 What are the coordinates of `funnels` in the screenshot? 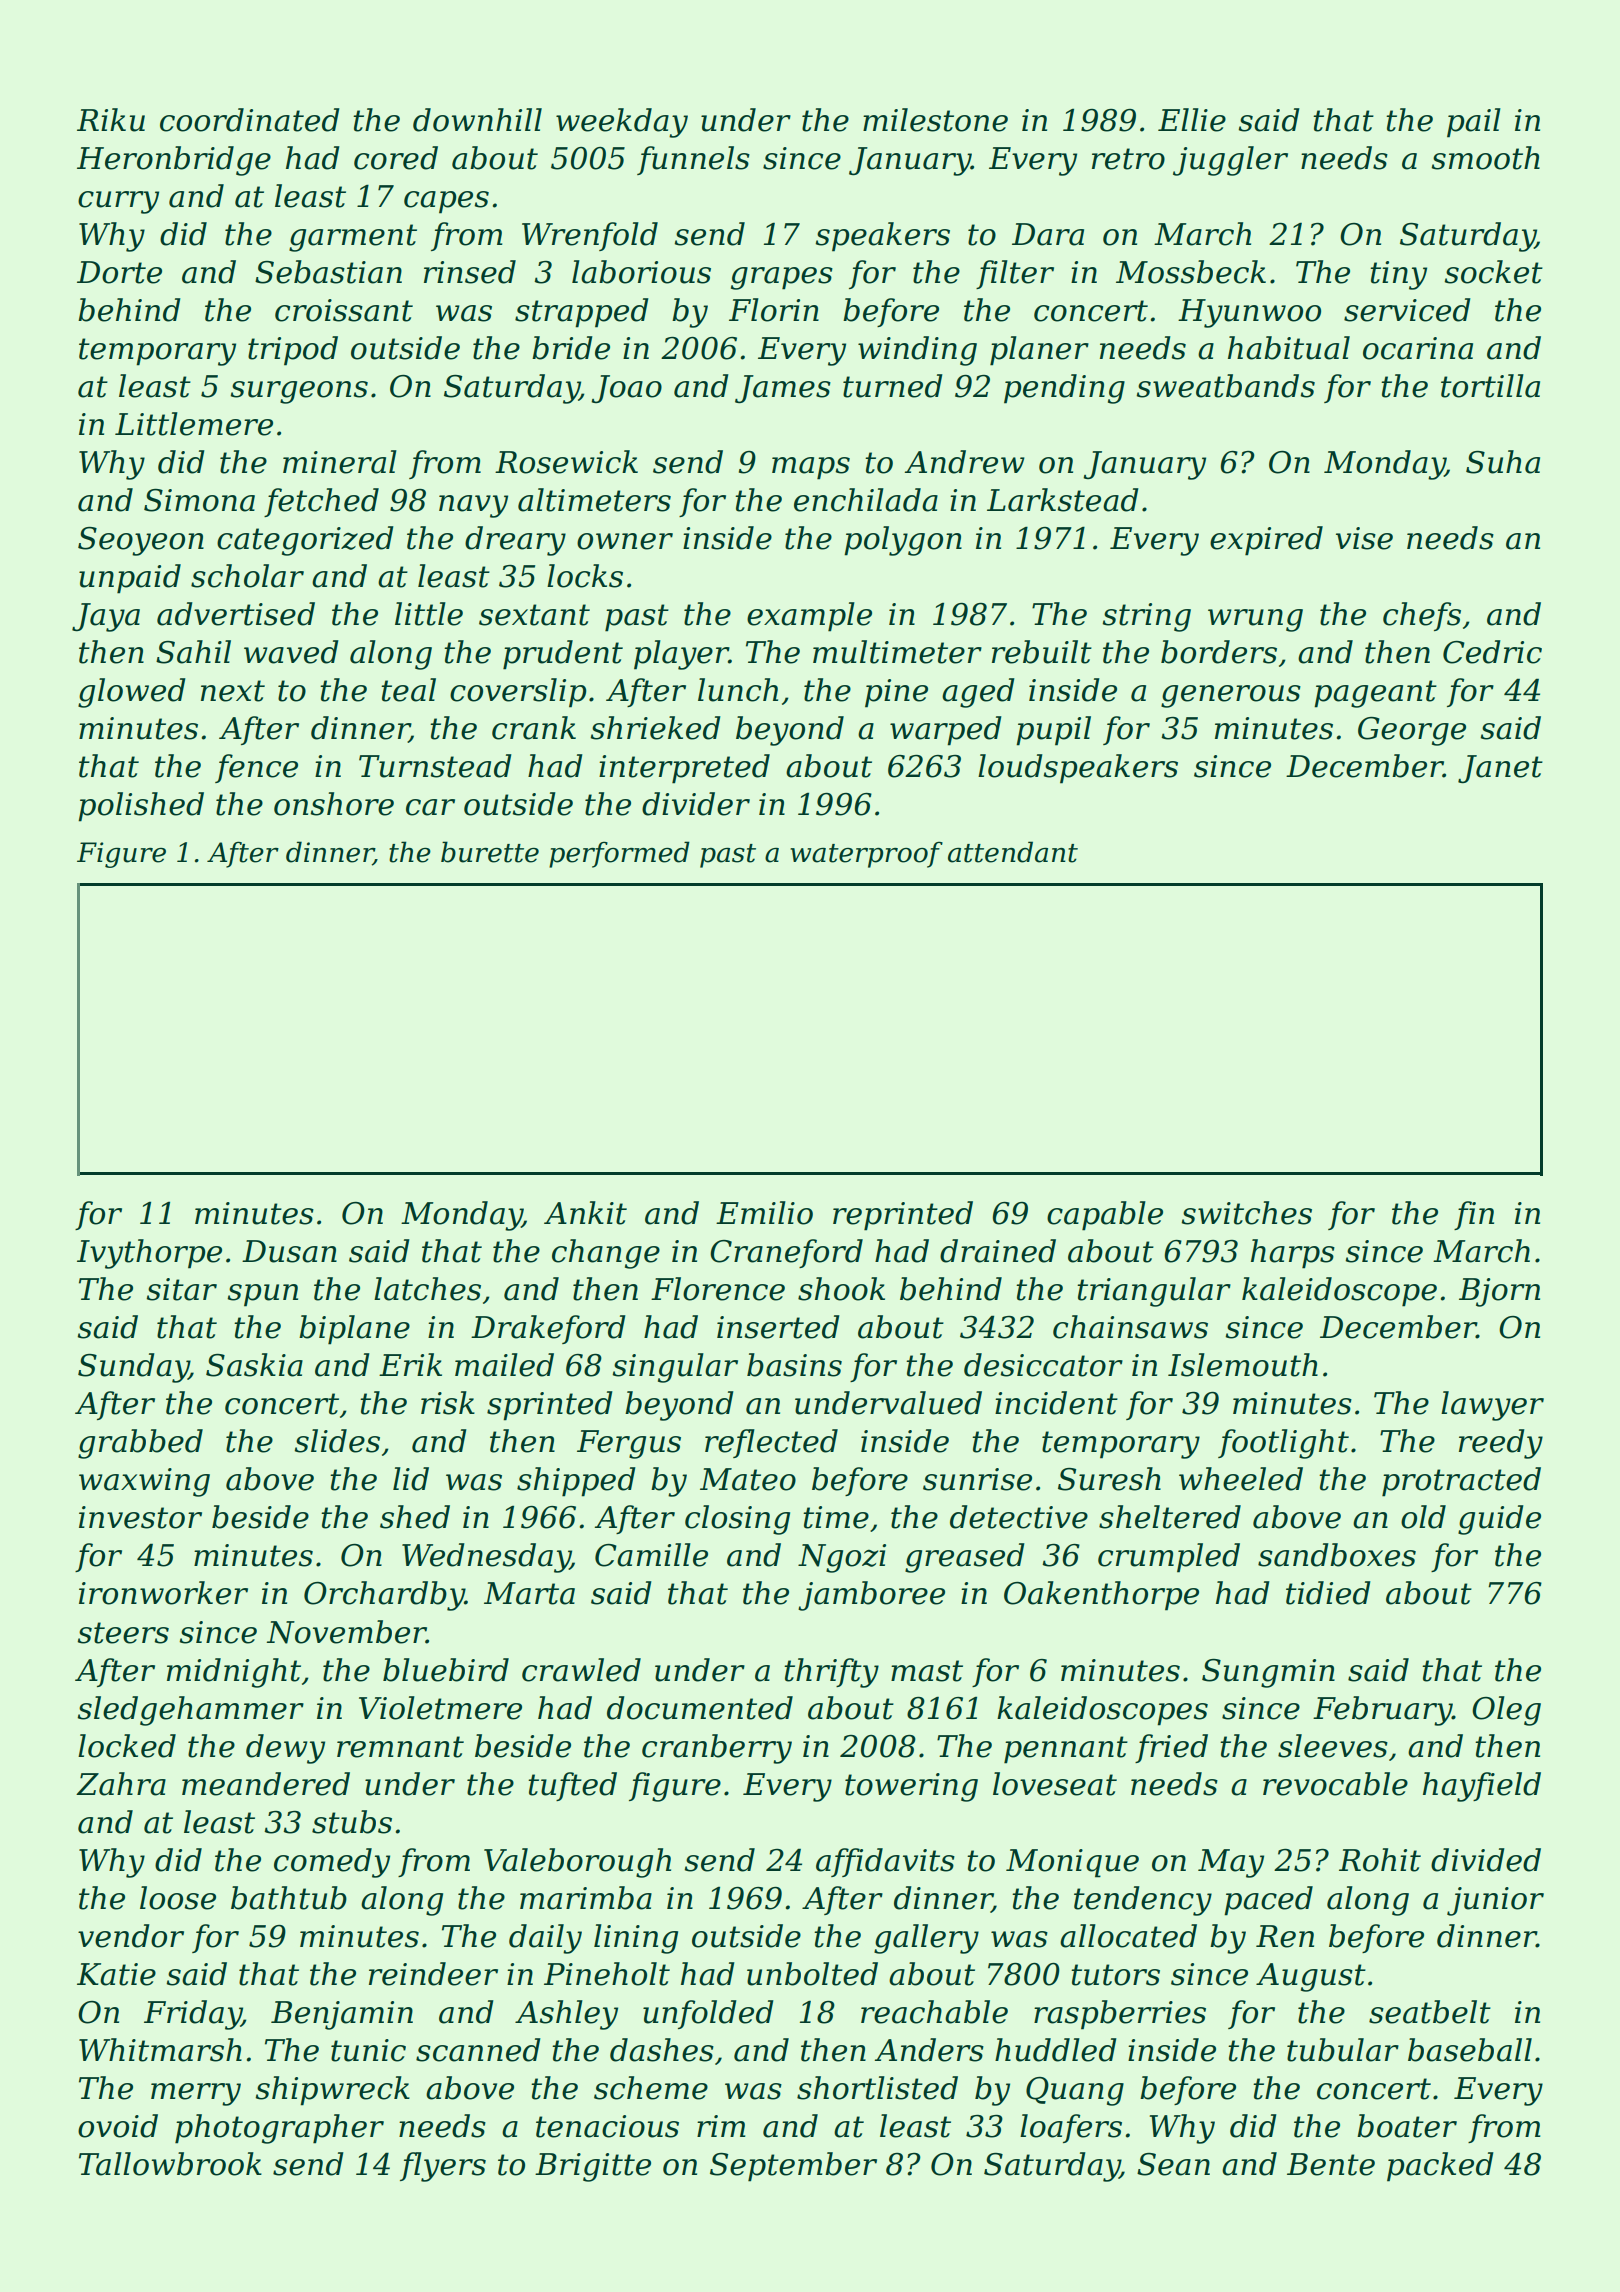 It's located at (693, 160).
